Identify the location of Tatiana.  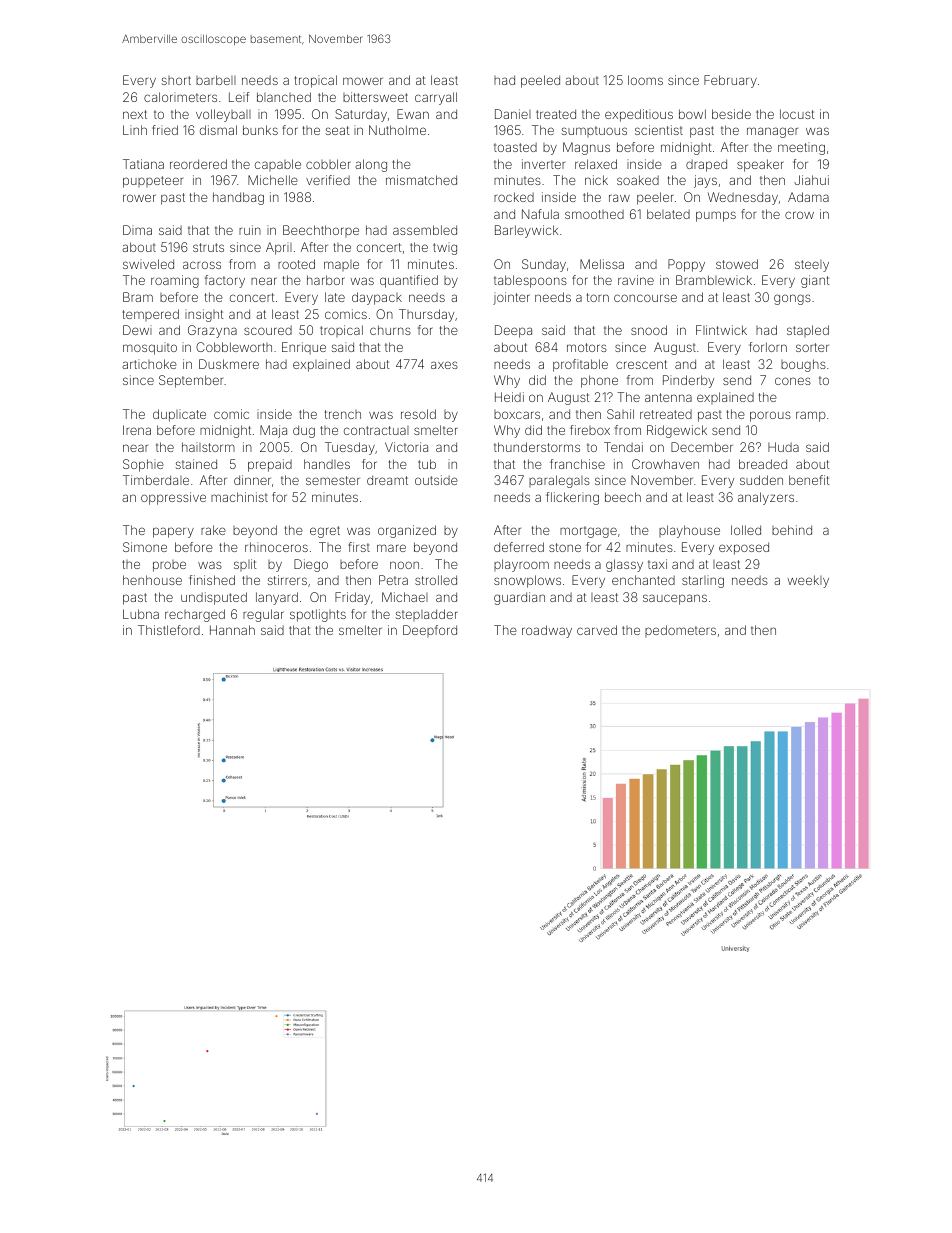
(143, 164).
